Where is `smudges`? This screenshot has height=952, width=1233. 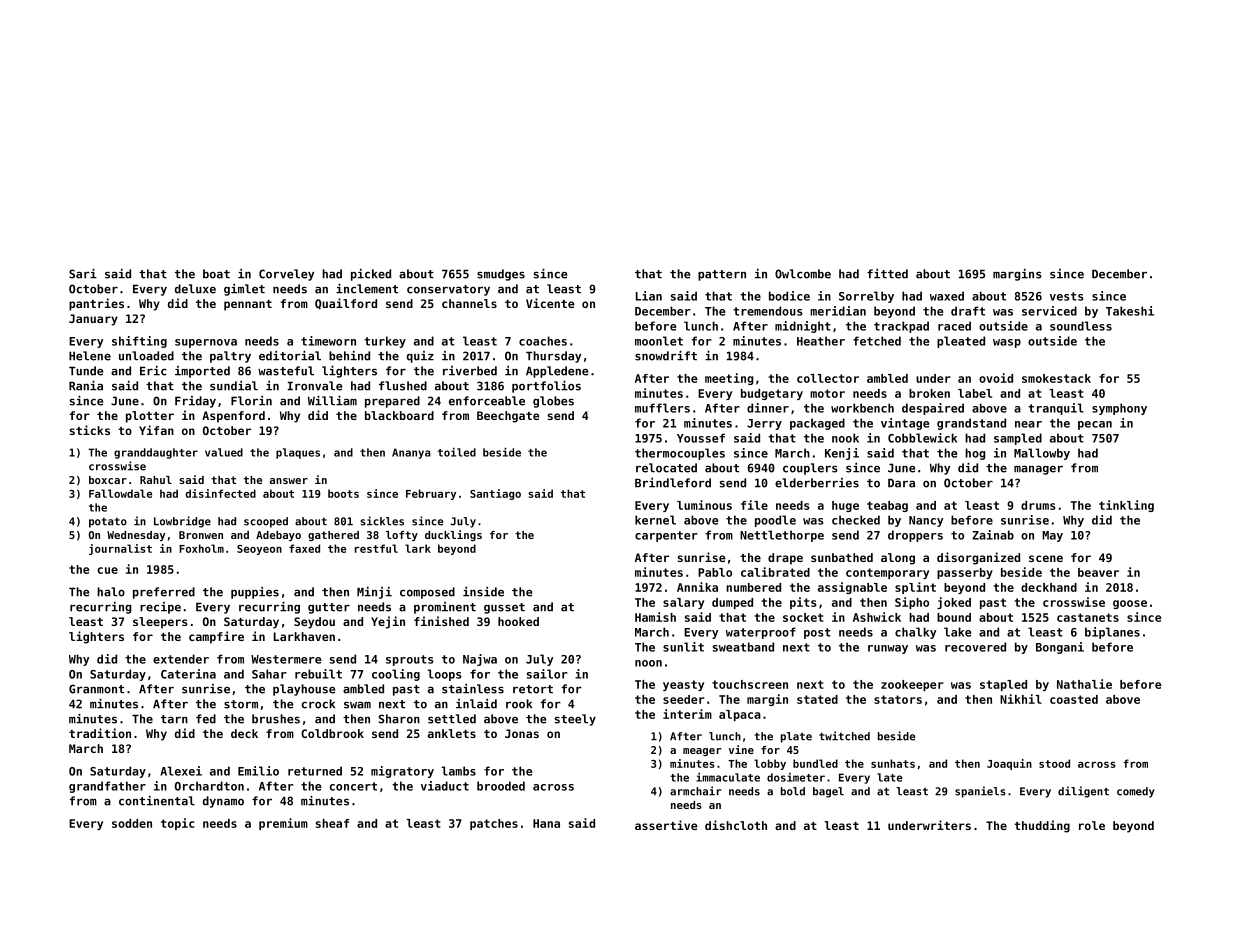
smudges is located at coordinates (501, 275).
